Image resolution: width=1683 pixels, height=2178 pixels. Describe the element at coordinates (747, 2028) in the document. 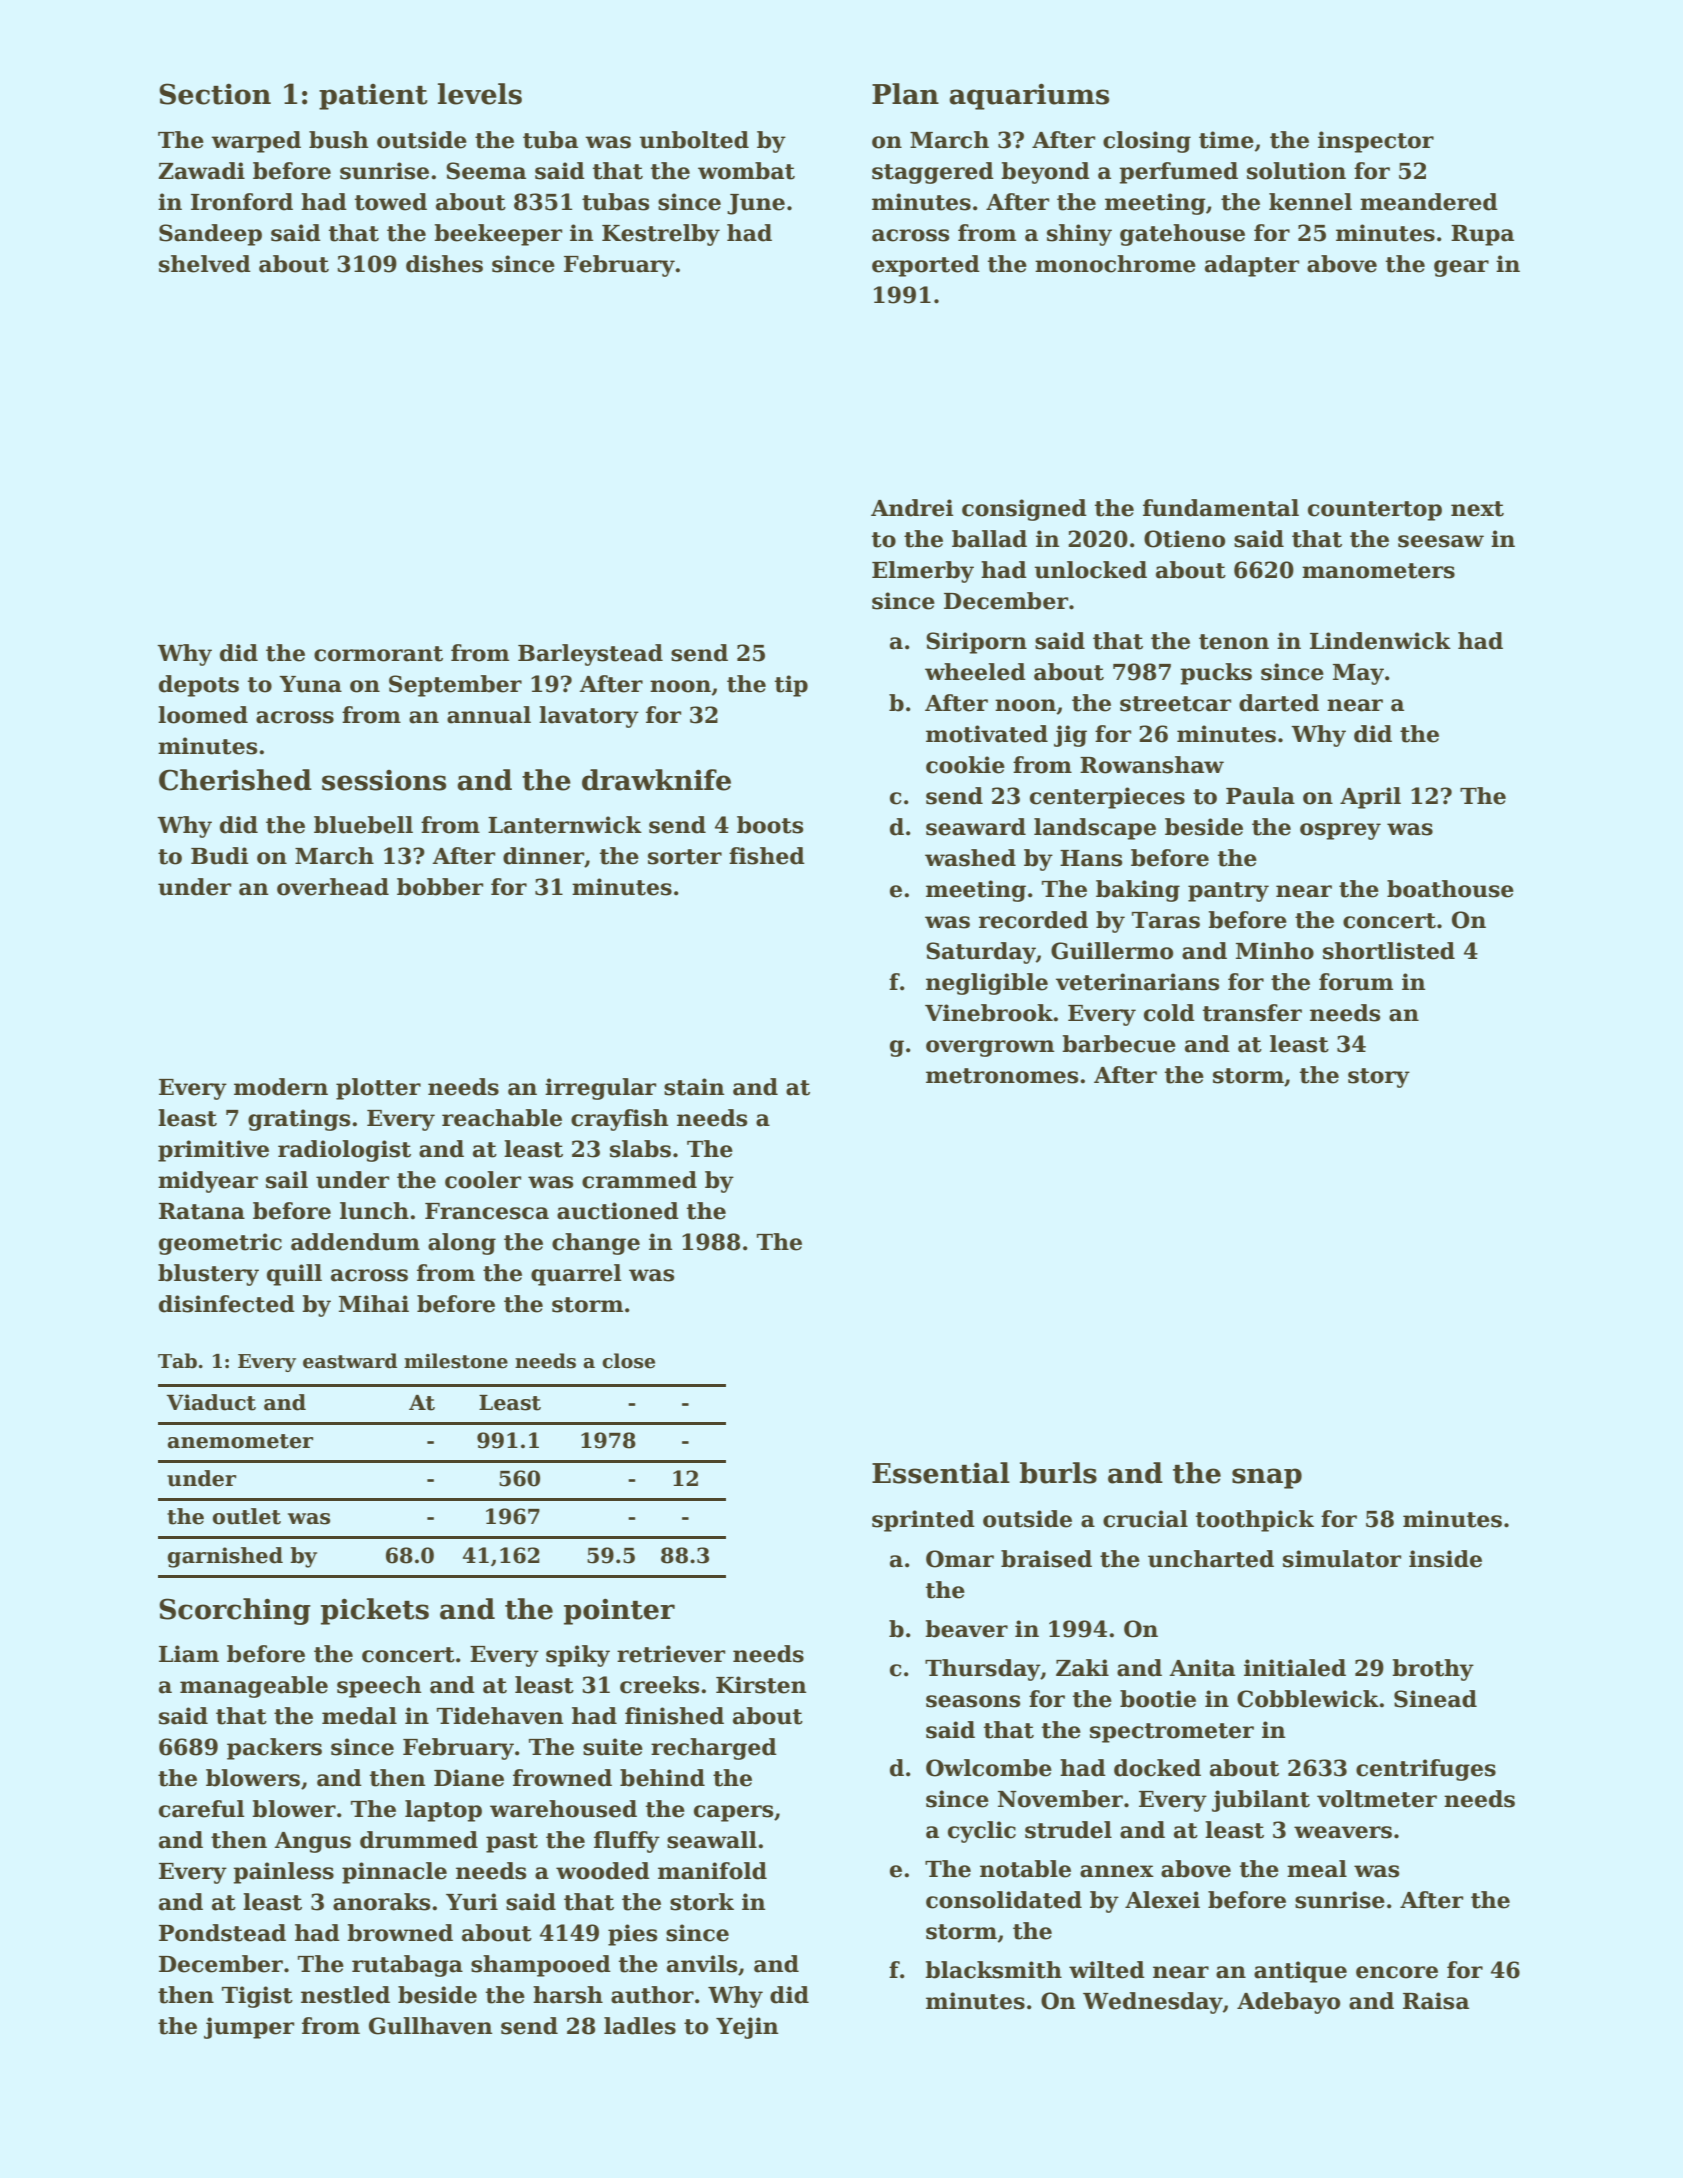

I see `Yejin` at that location.
